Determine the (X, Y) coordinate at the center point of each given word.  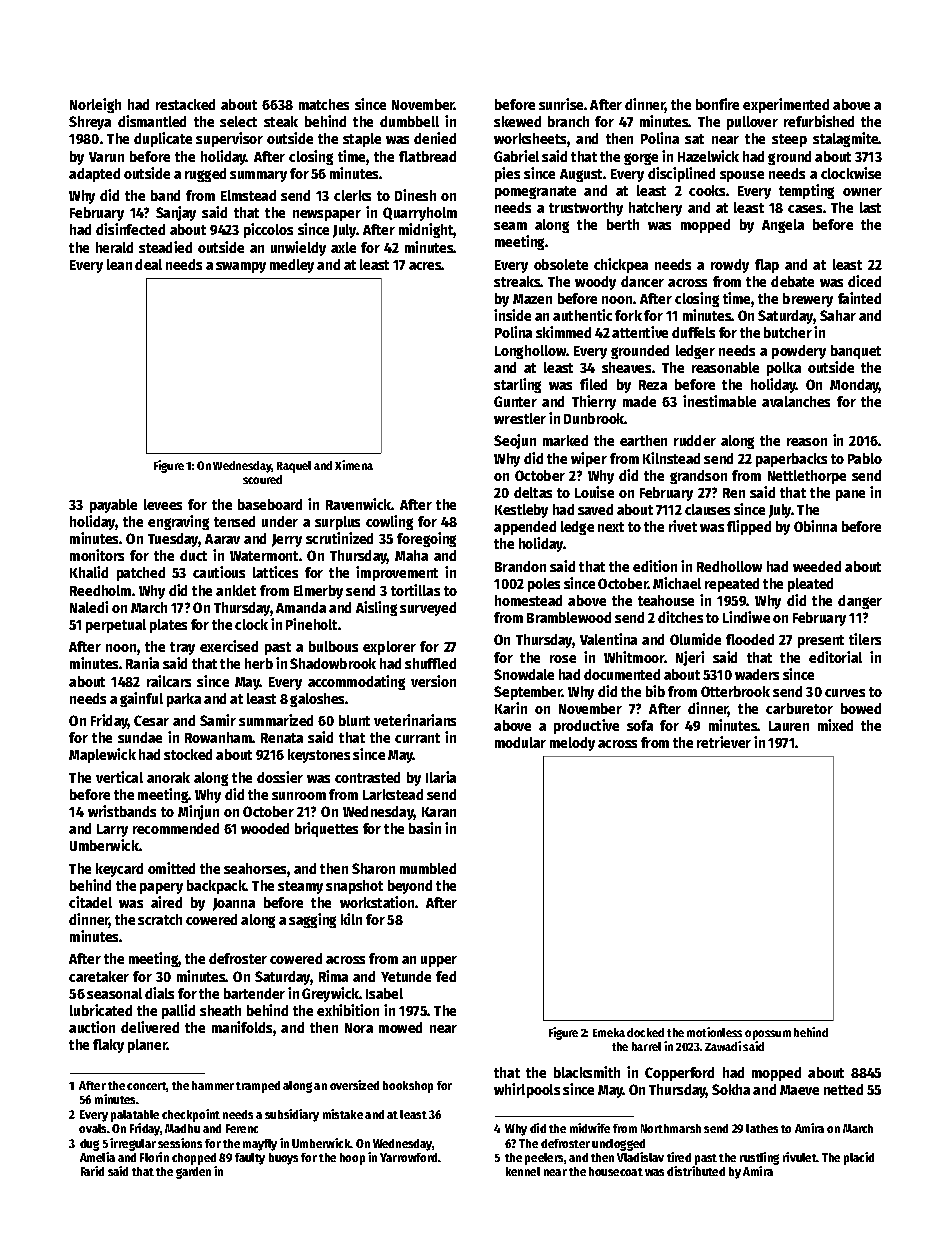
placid (859, 1158)
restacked (185, 104)
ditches (680, 617)
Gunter (515, 401)
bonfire (717, 104)
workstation (377, 902)
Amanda (301, 607)
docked (645, 1032)
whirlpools (527, 1090)
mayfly (260, 1145)
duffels (693, 332)
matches (324, 104)
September (528, 693)
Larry (112, 830)
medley (292, 266)
